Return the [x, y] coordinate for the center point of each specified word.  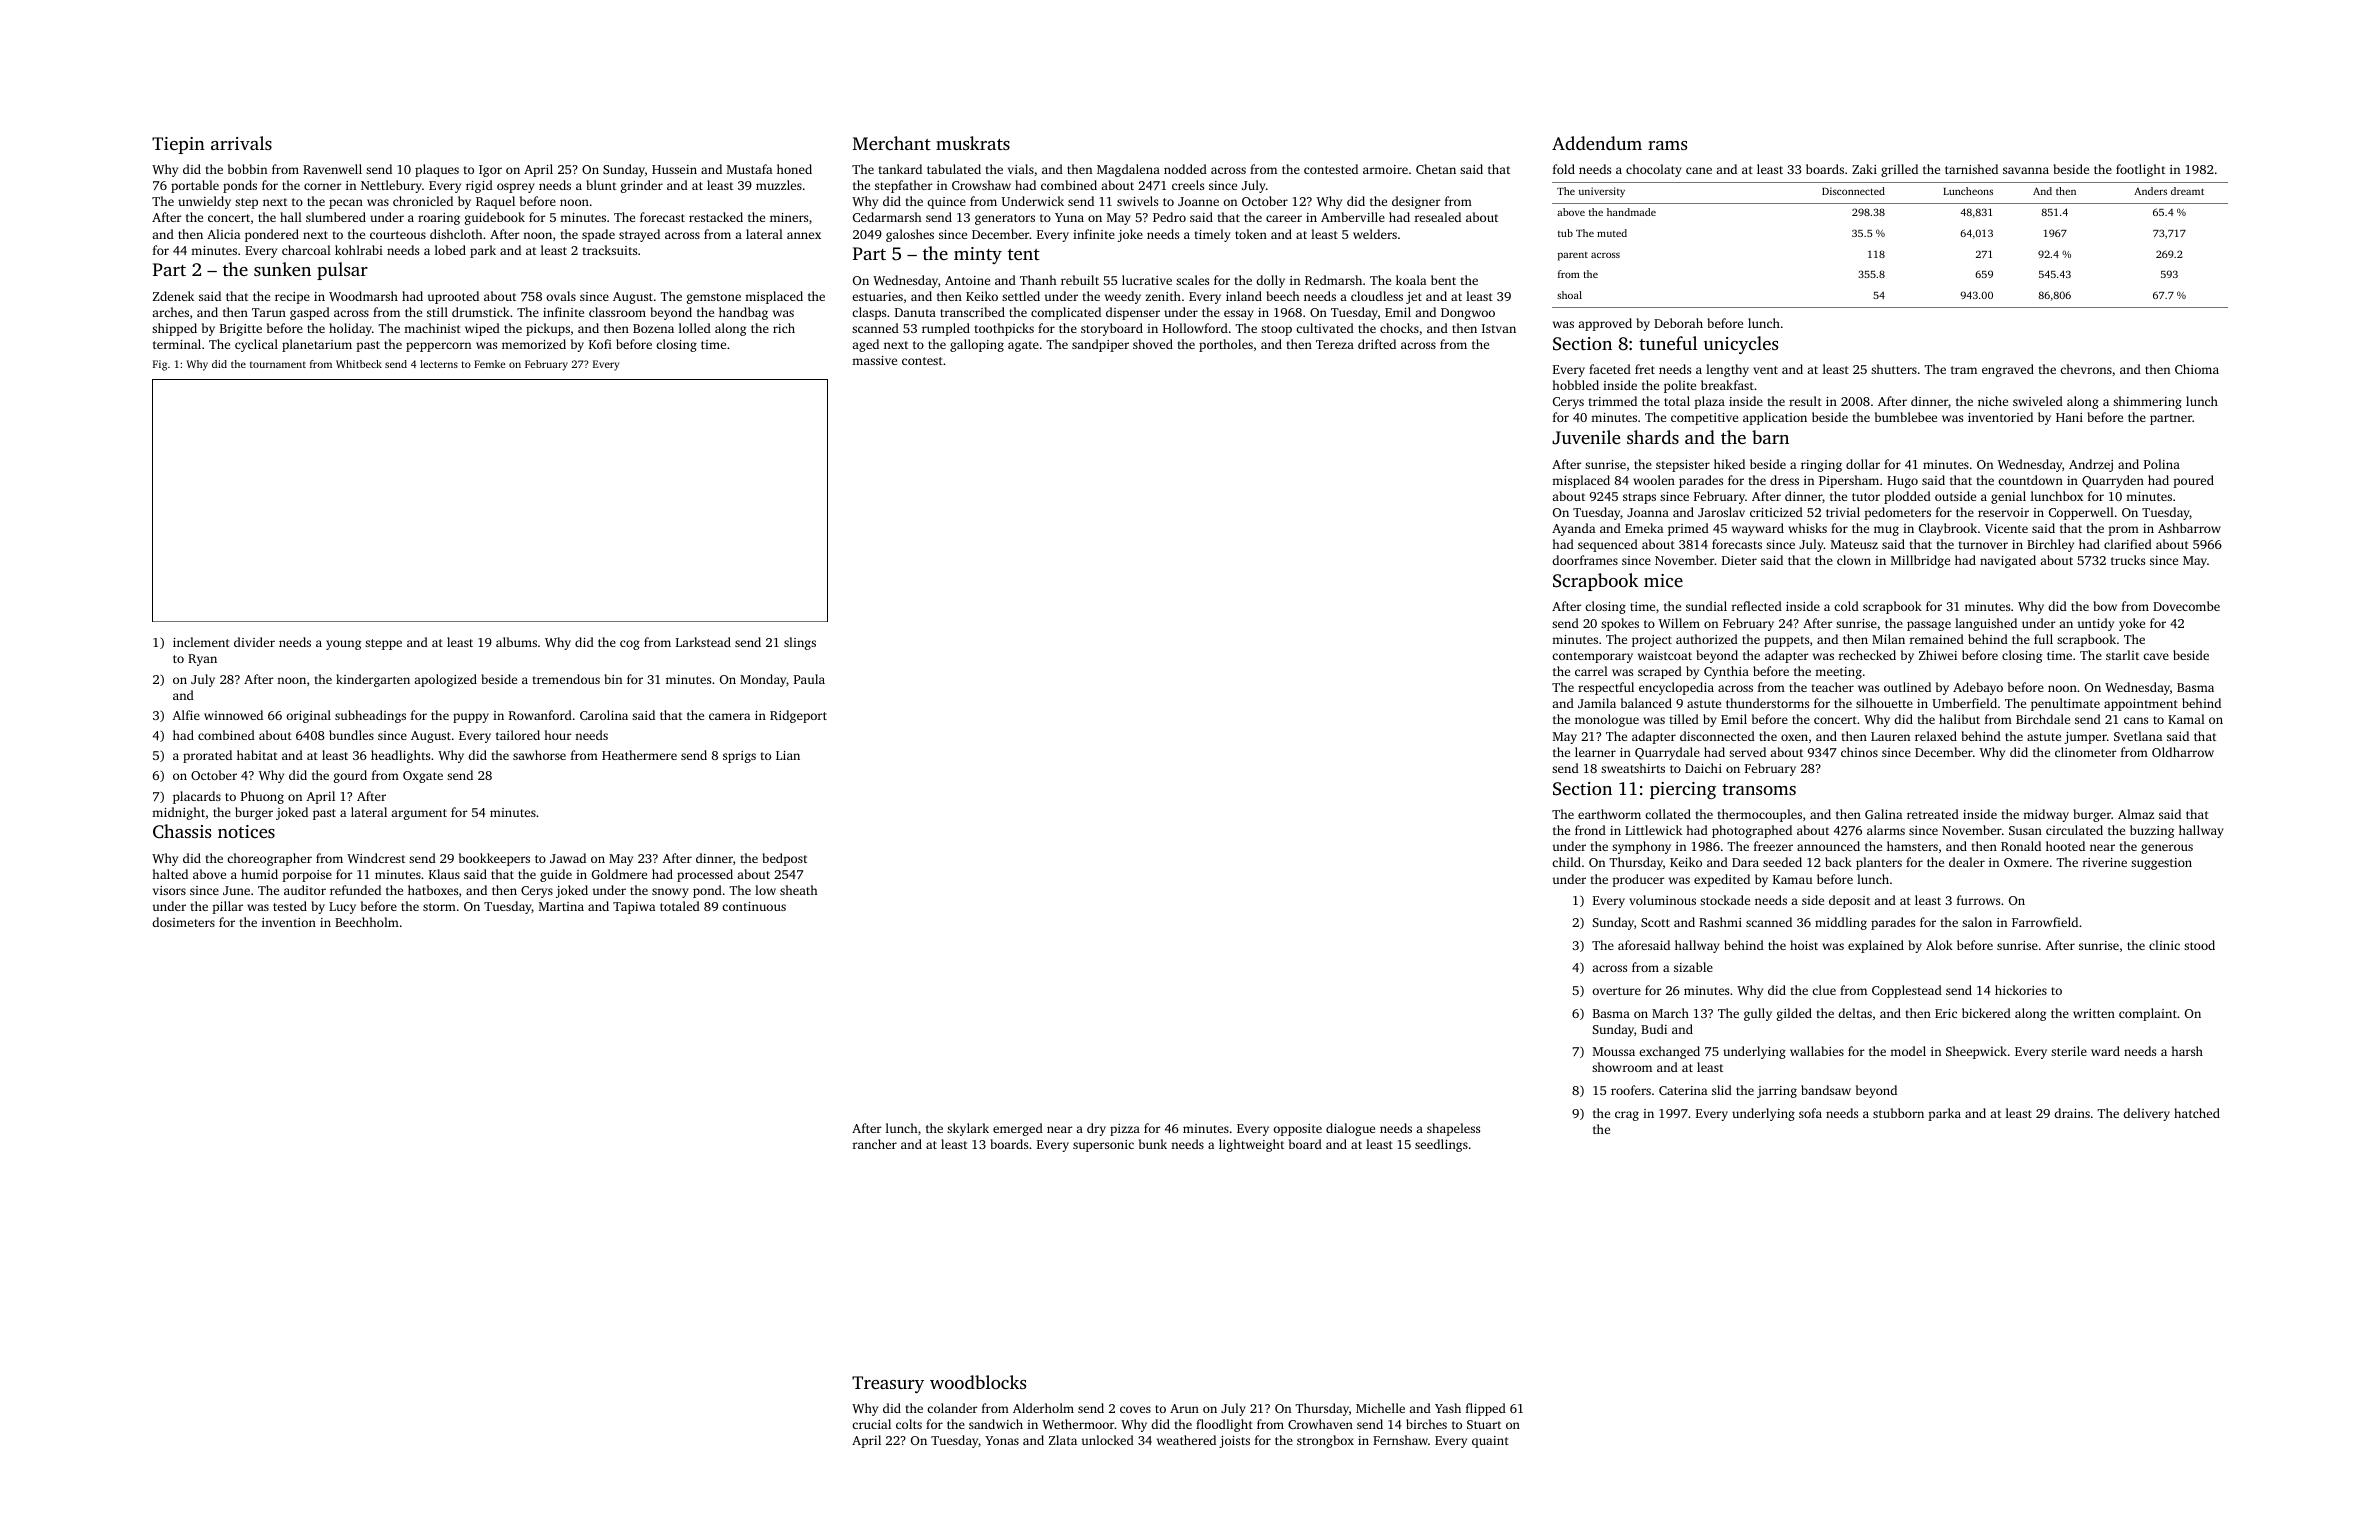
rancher [875, 1144]
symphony [1641, 847]
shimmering [2147, 402]
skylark [968, 1129]
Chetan [1436, 169]
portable [195, 186]
